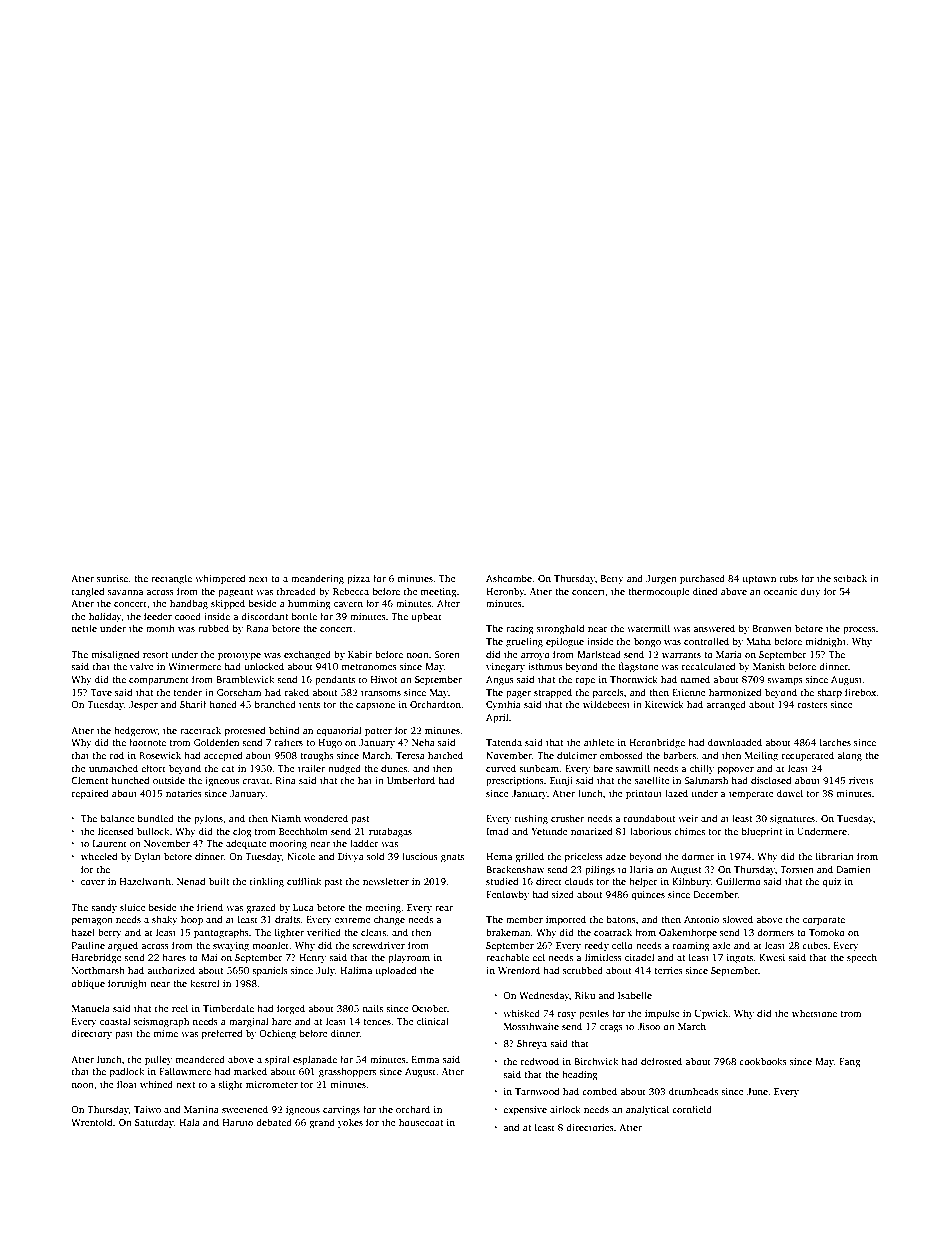 This document has width=952, height=1233. I want to click on Emma, so click(425, 1059).
